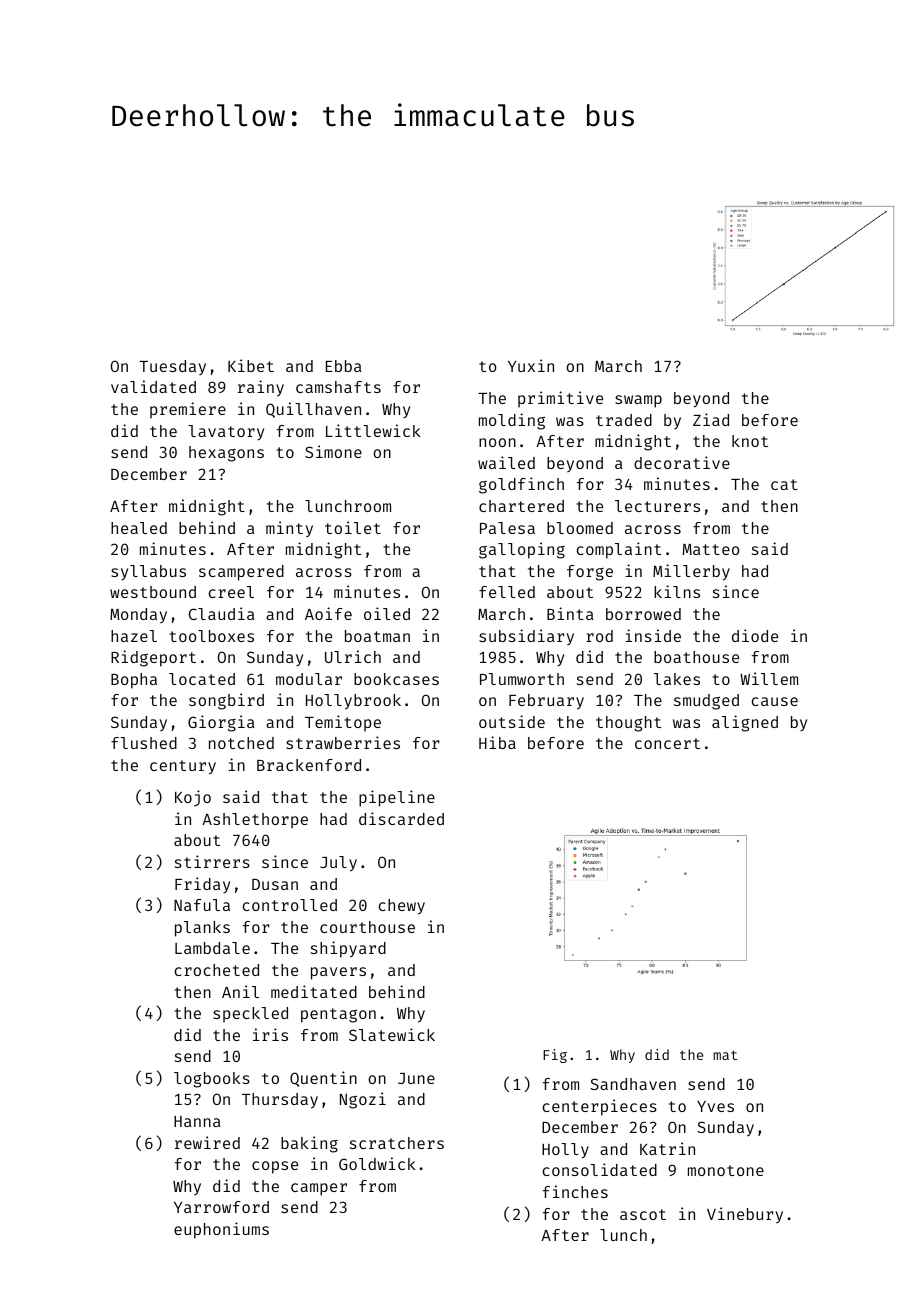  What do you see at coordinates (638, 401) in the document?
I see `swamp` at bounding box center [638, 401].
